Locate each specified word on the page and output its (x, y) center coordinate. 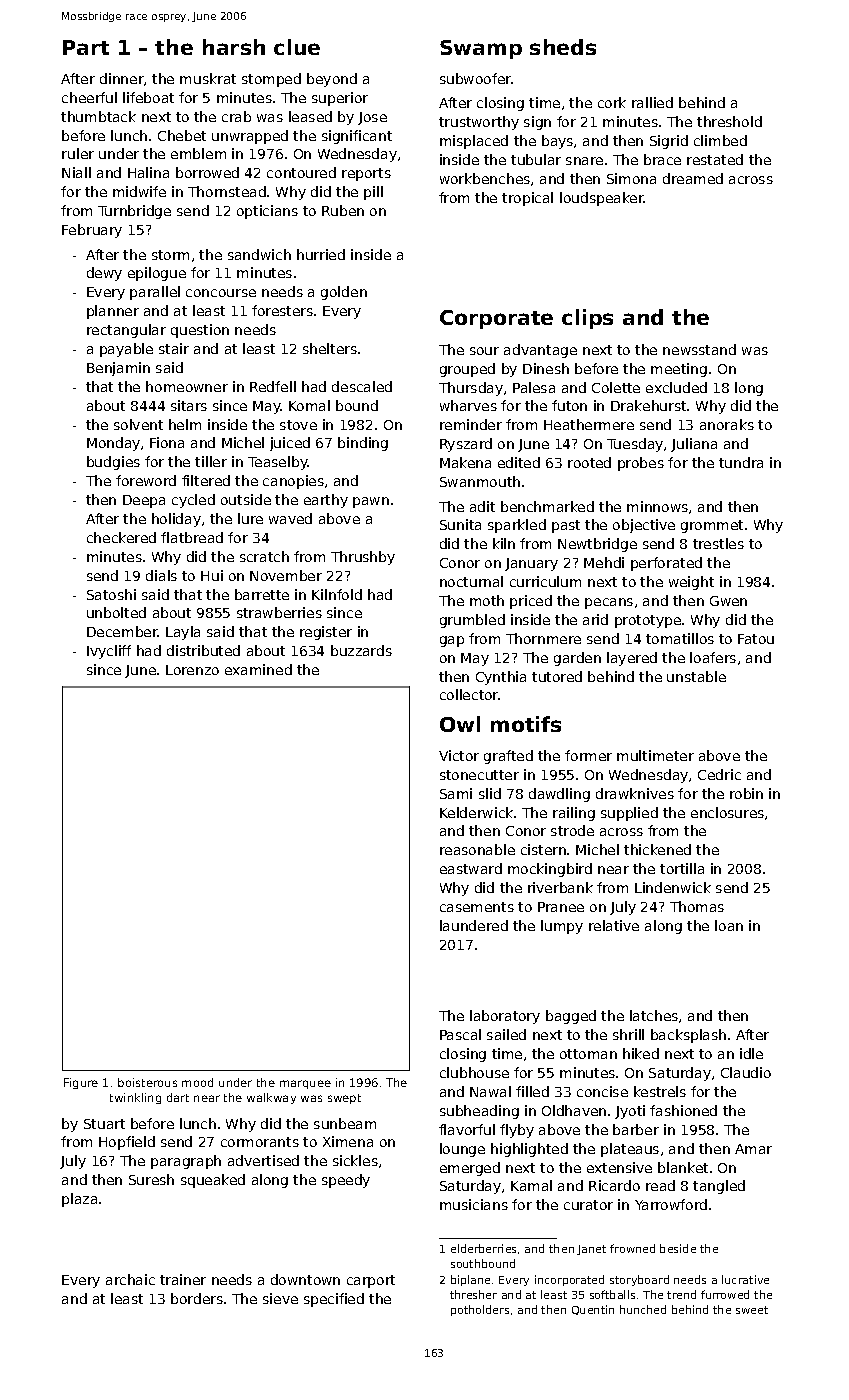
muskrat (208, 78)
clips (587, 319)
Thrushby (363, 558)
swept (344, 1099)
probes (641, 464)
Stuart (104, 1124)
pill (373, 193)
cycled (193, 501)
